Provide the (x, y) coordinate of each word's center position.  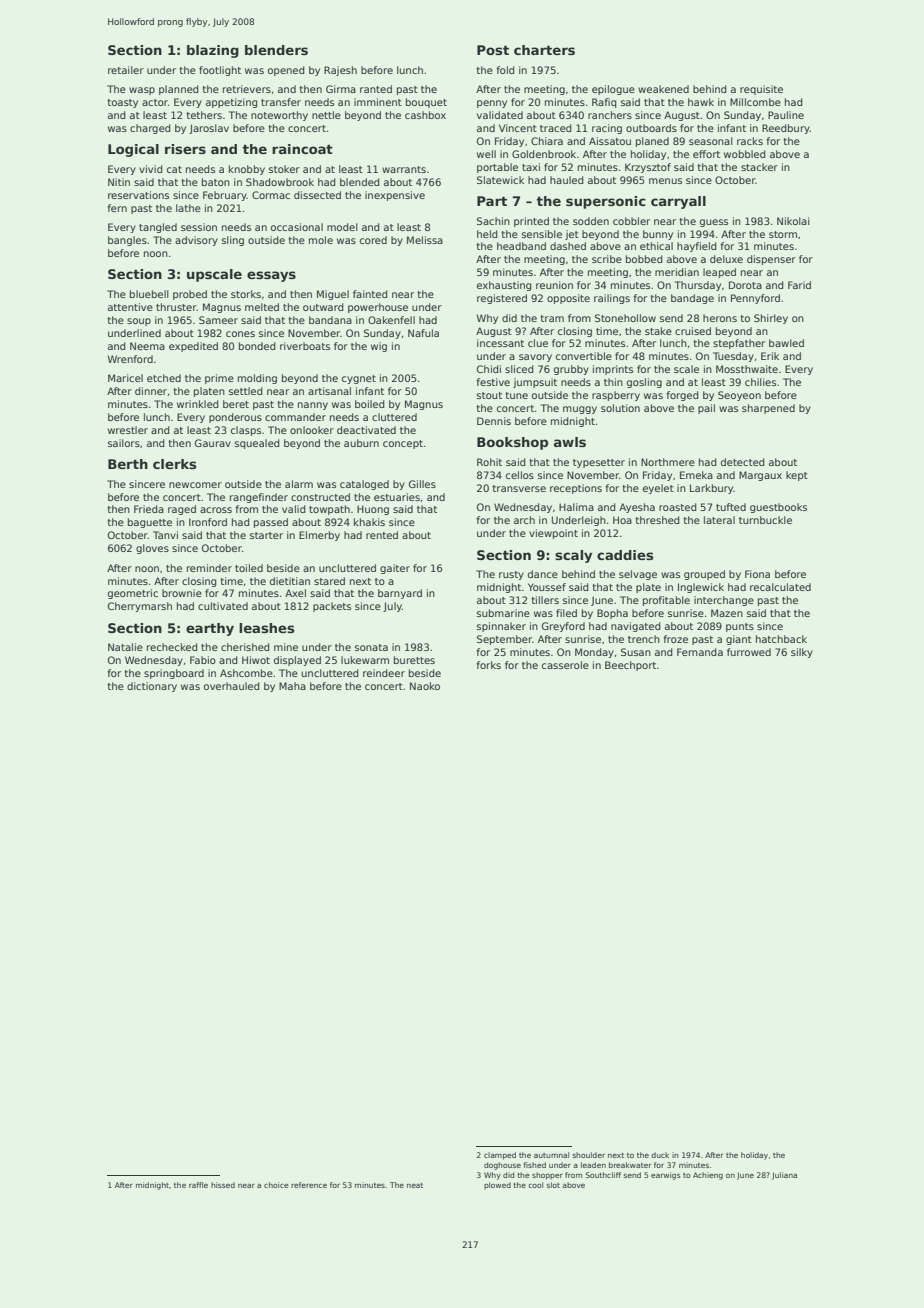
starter (266, 535)
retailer (126, 70)
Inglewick (701, 588)
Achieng (708, 1176)
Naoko (425, 686)
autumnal (551, 1155)
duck (660, 1155)
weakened (663, 89)
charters (544, 50)
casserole (565, 665)
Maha (292, 686)
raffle (198, 1185)
